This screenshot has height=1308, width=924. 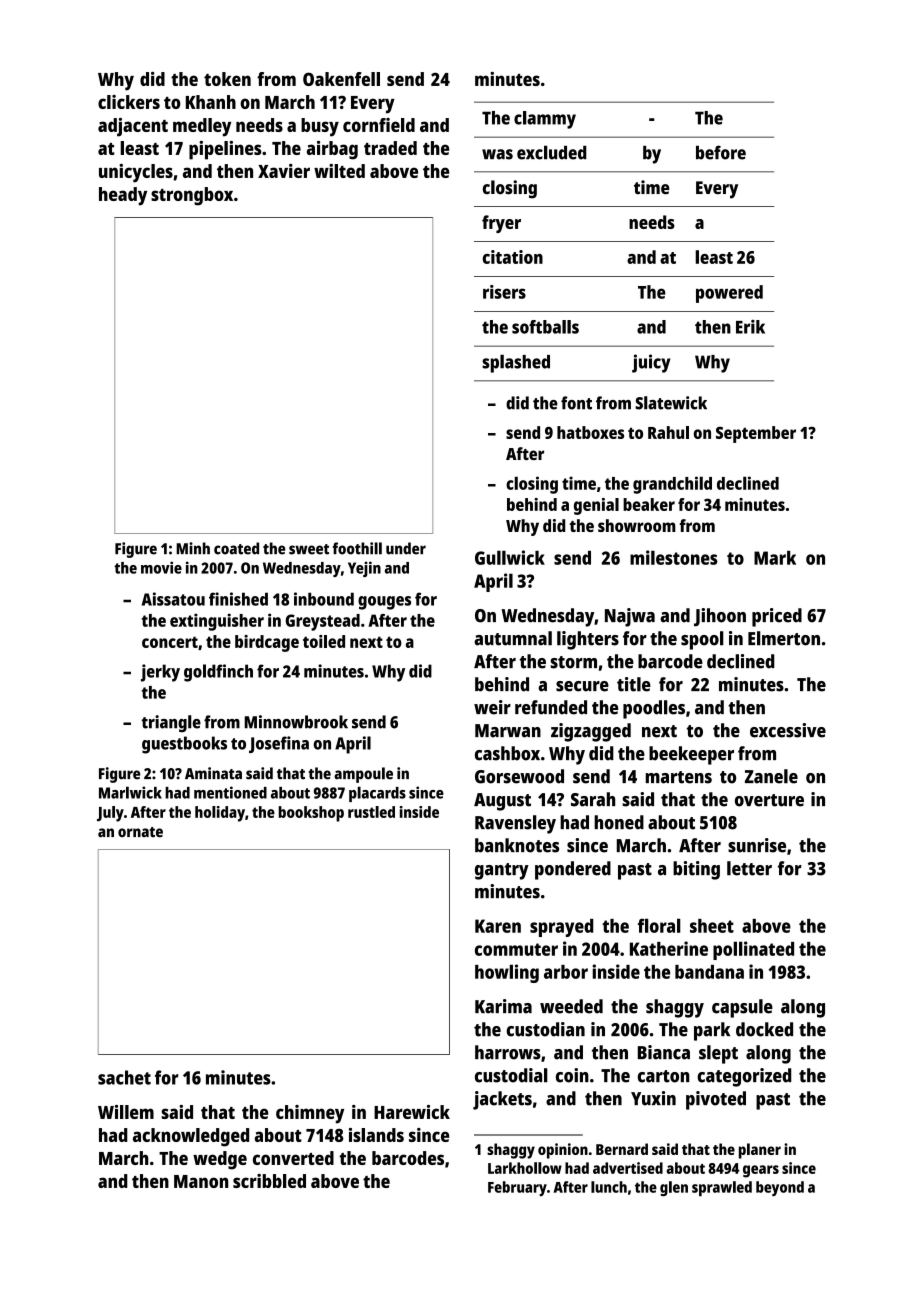 What do you see at coordinates (622, 1149) in the screenshot?
I see `Bernard` at bounding box center [622, 1149].
